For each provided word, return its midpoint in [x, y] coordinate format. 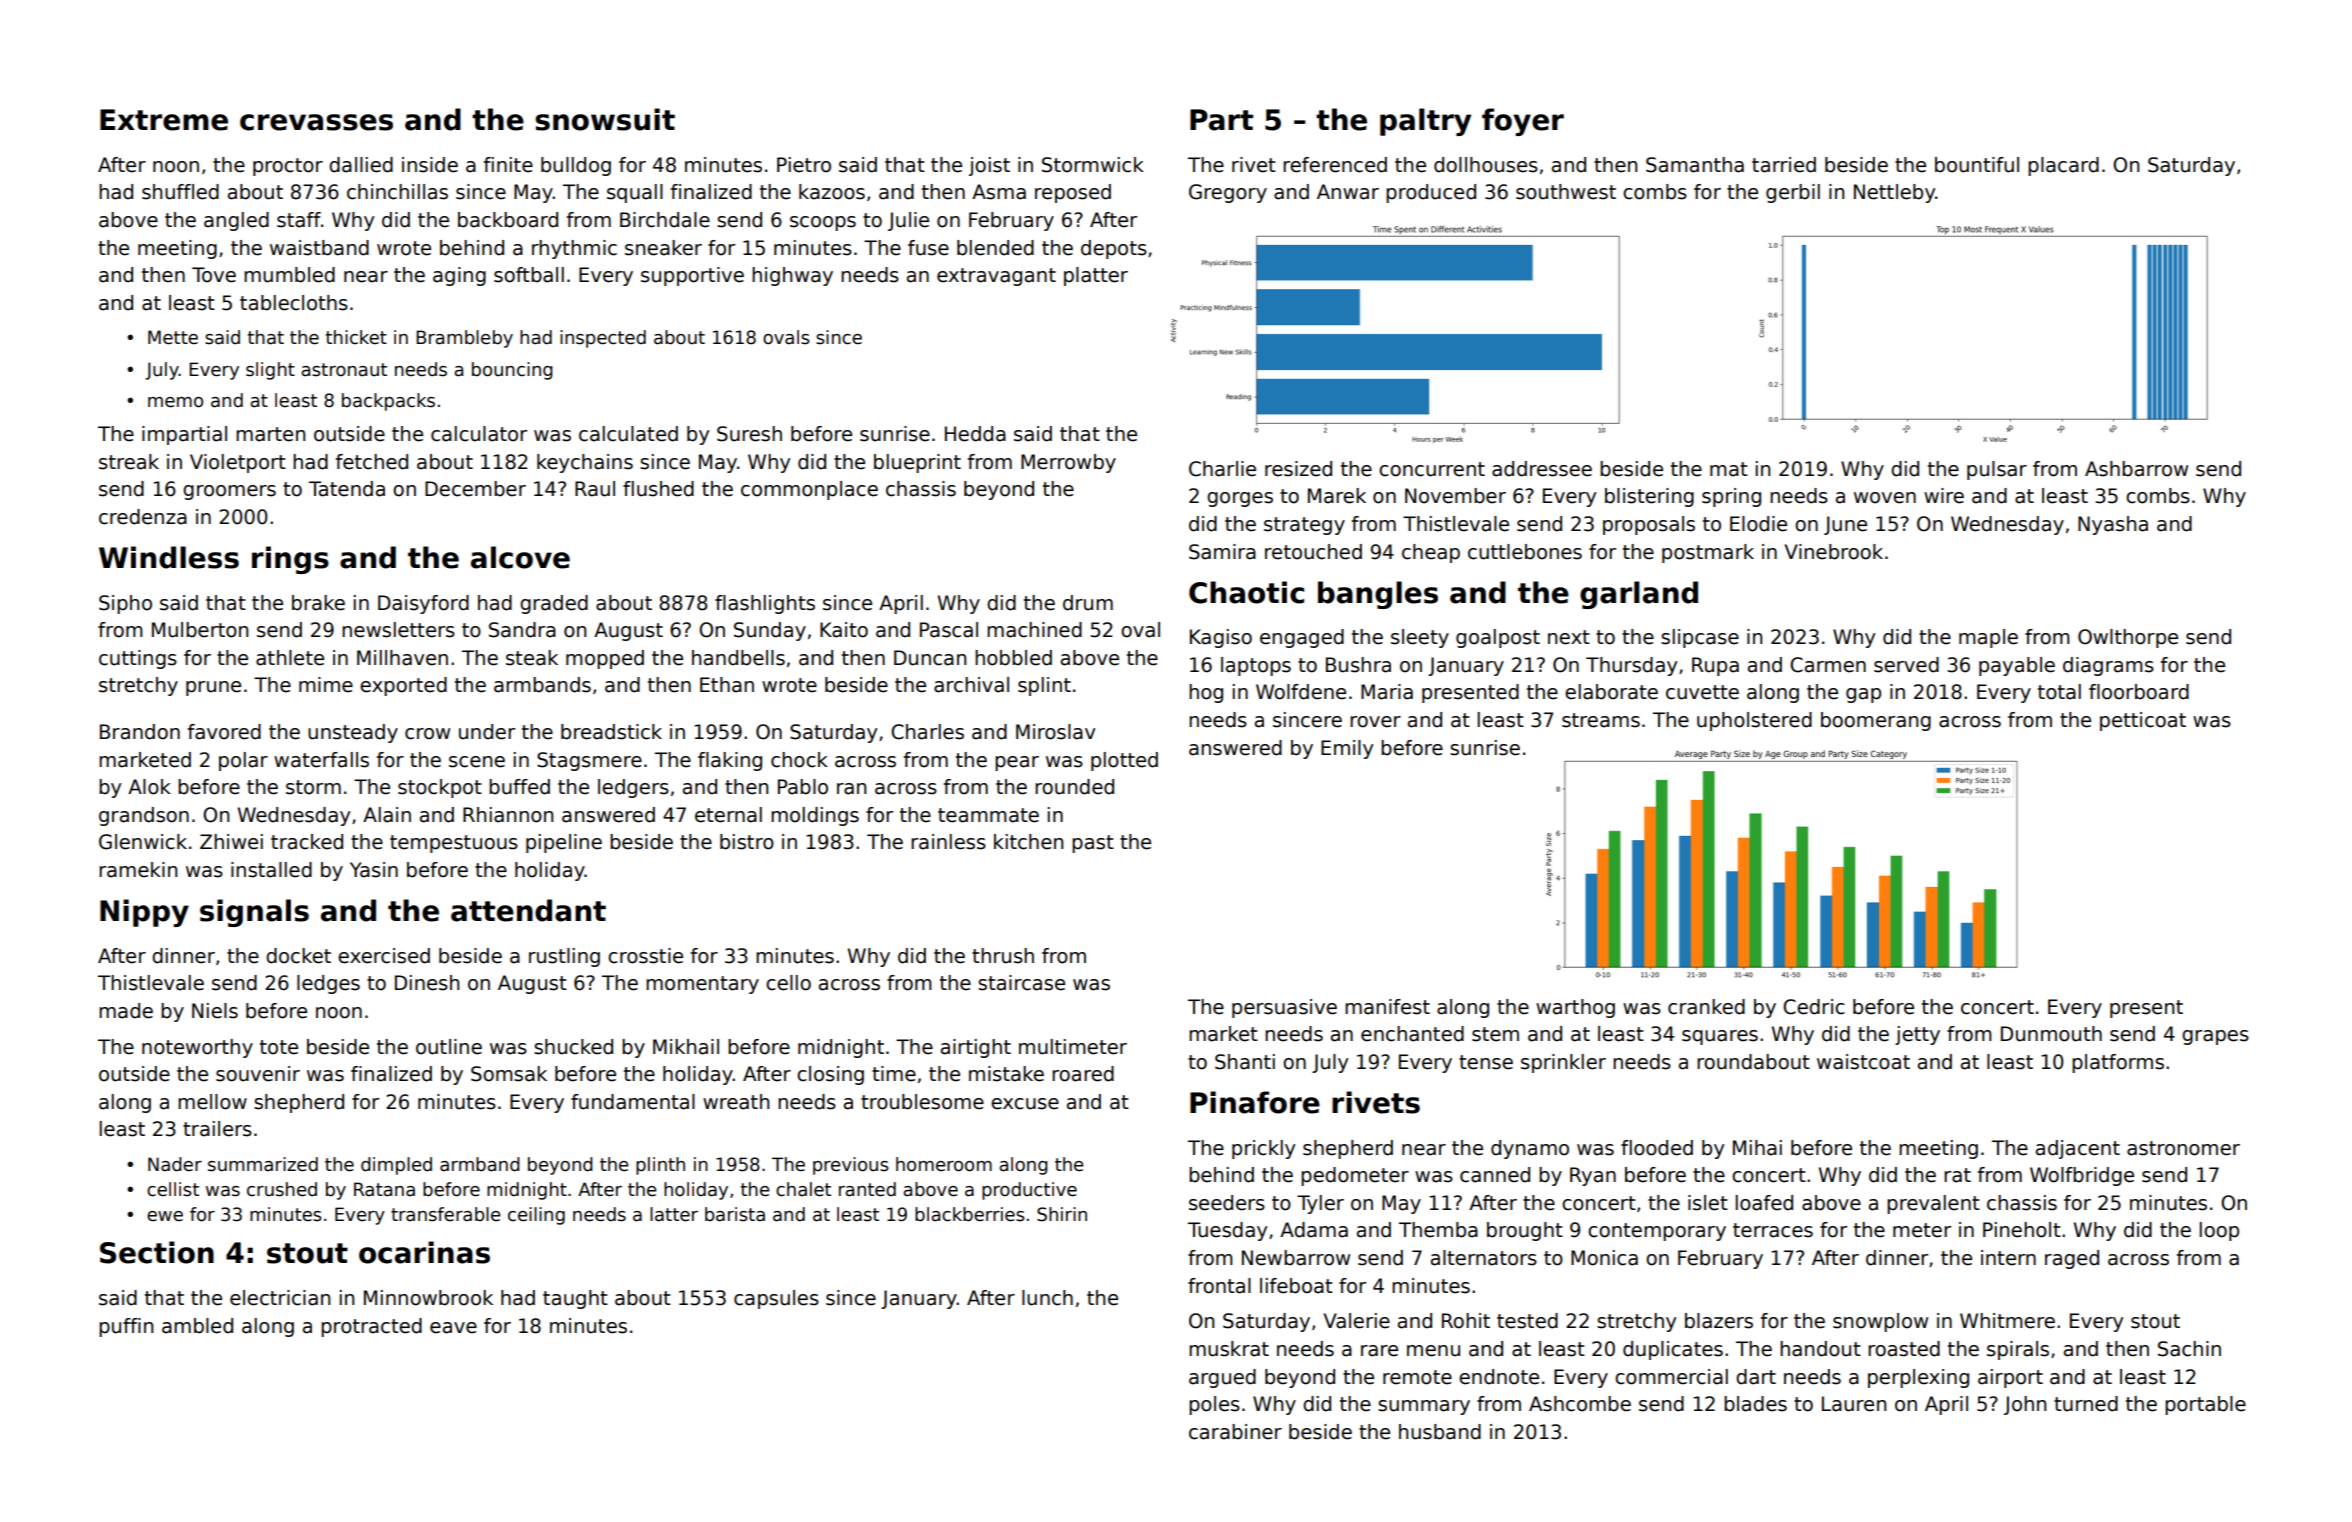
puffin [126, 1327]
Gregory [1228, 193]
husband [1440, 1432]
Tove [214, 275]
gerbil [1793, 193]
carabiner [1235, 1432]
